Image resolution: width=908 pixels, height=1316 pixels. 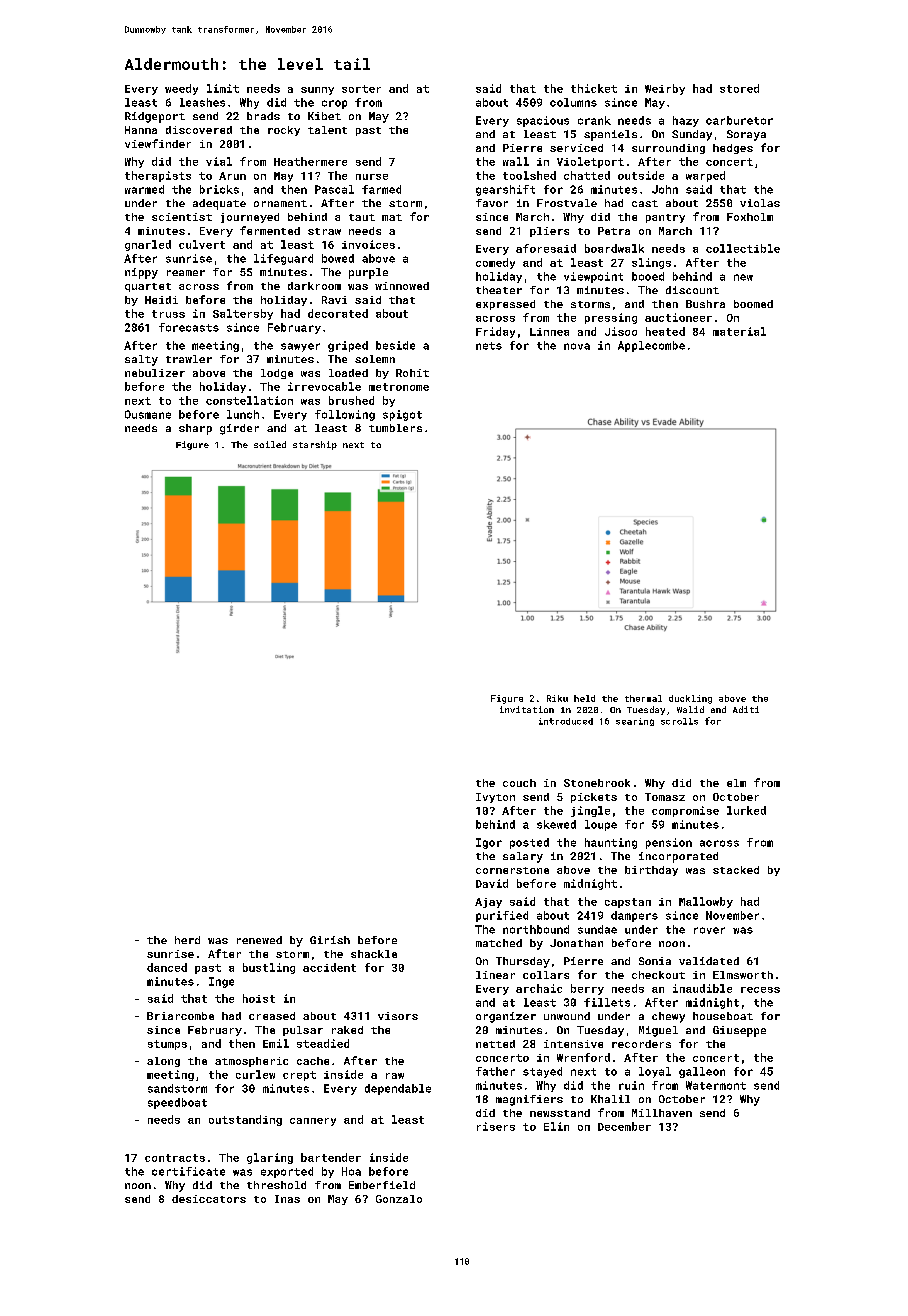 I want to click on gearshift, so click(x=505, y=190).
